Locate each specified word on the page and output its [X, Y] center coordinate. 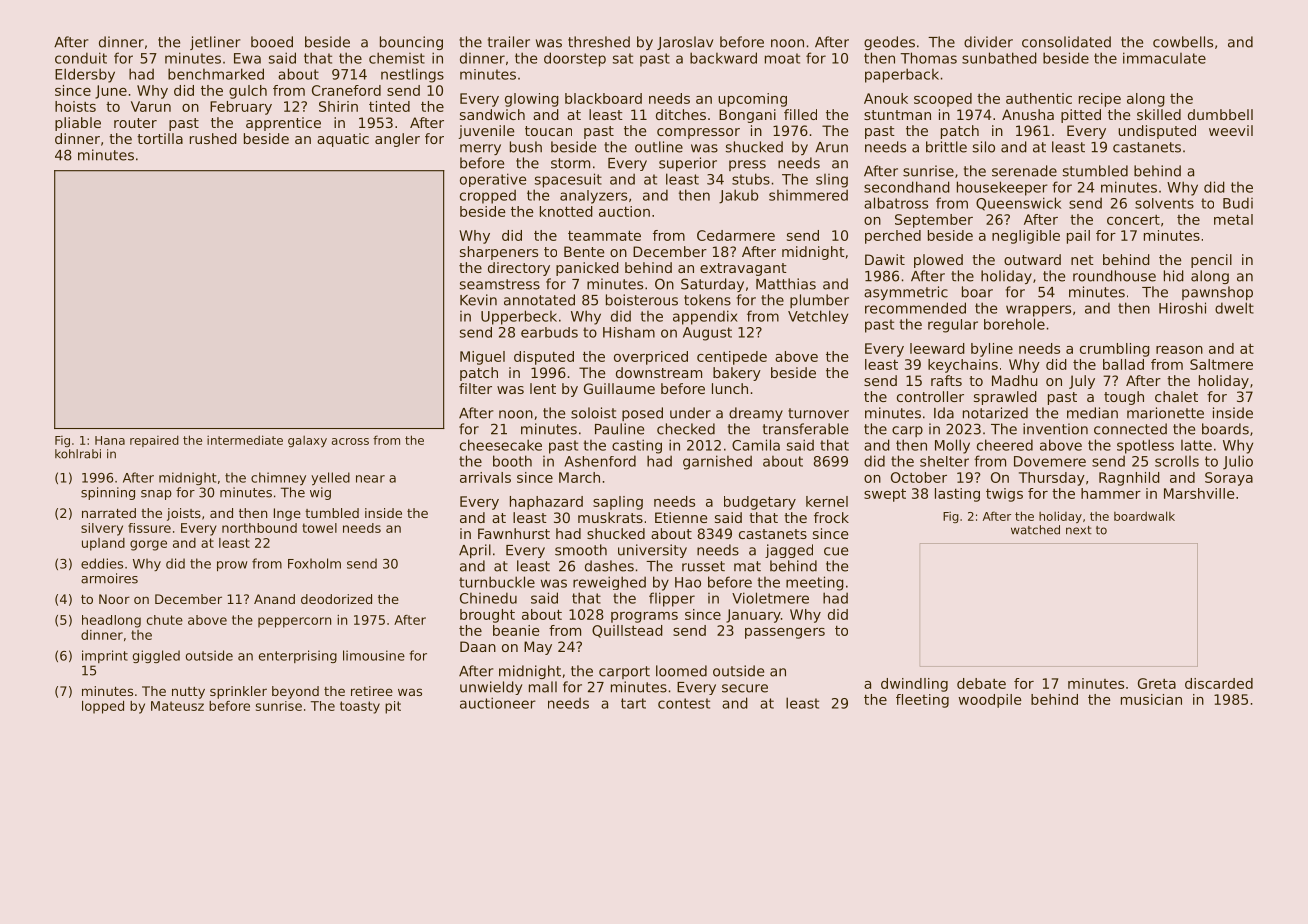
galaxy [307, 441]
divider [988, 42]
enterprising [298, 656]
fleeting [922, 701]
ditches [681, 114]
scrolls [1177, 461]
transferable [805, 429]
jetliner [215, 43]
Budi [1238, 203]
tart [633, 703]
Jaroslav [685, 43]
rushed [213, 138]
